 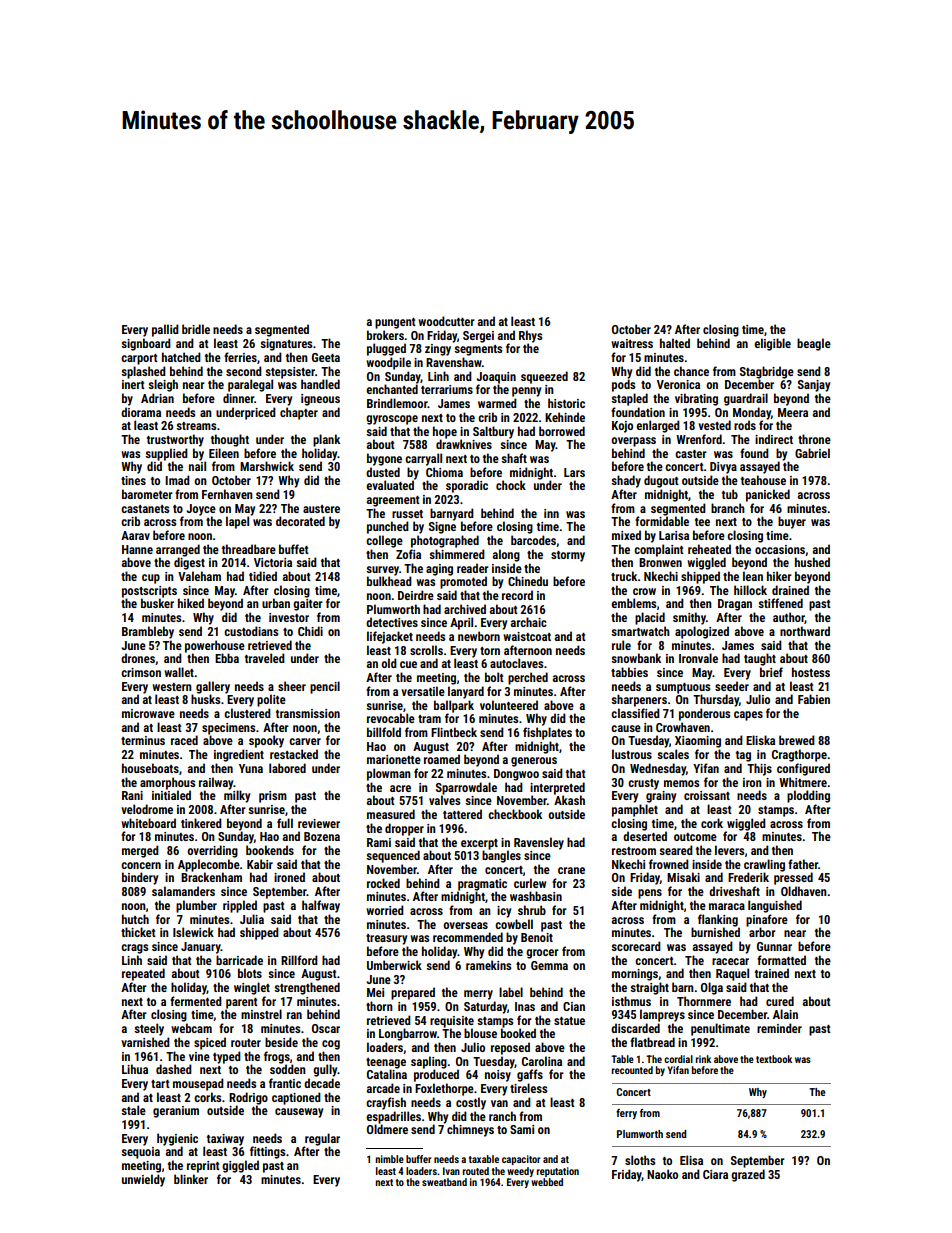 What do you see at coordinates (626, 481) in the screenshot?
I see `shady` at bounding box center [626, 481].
